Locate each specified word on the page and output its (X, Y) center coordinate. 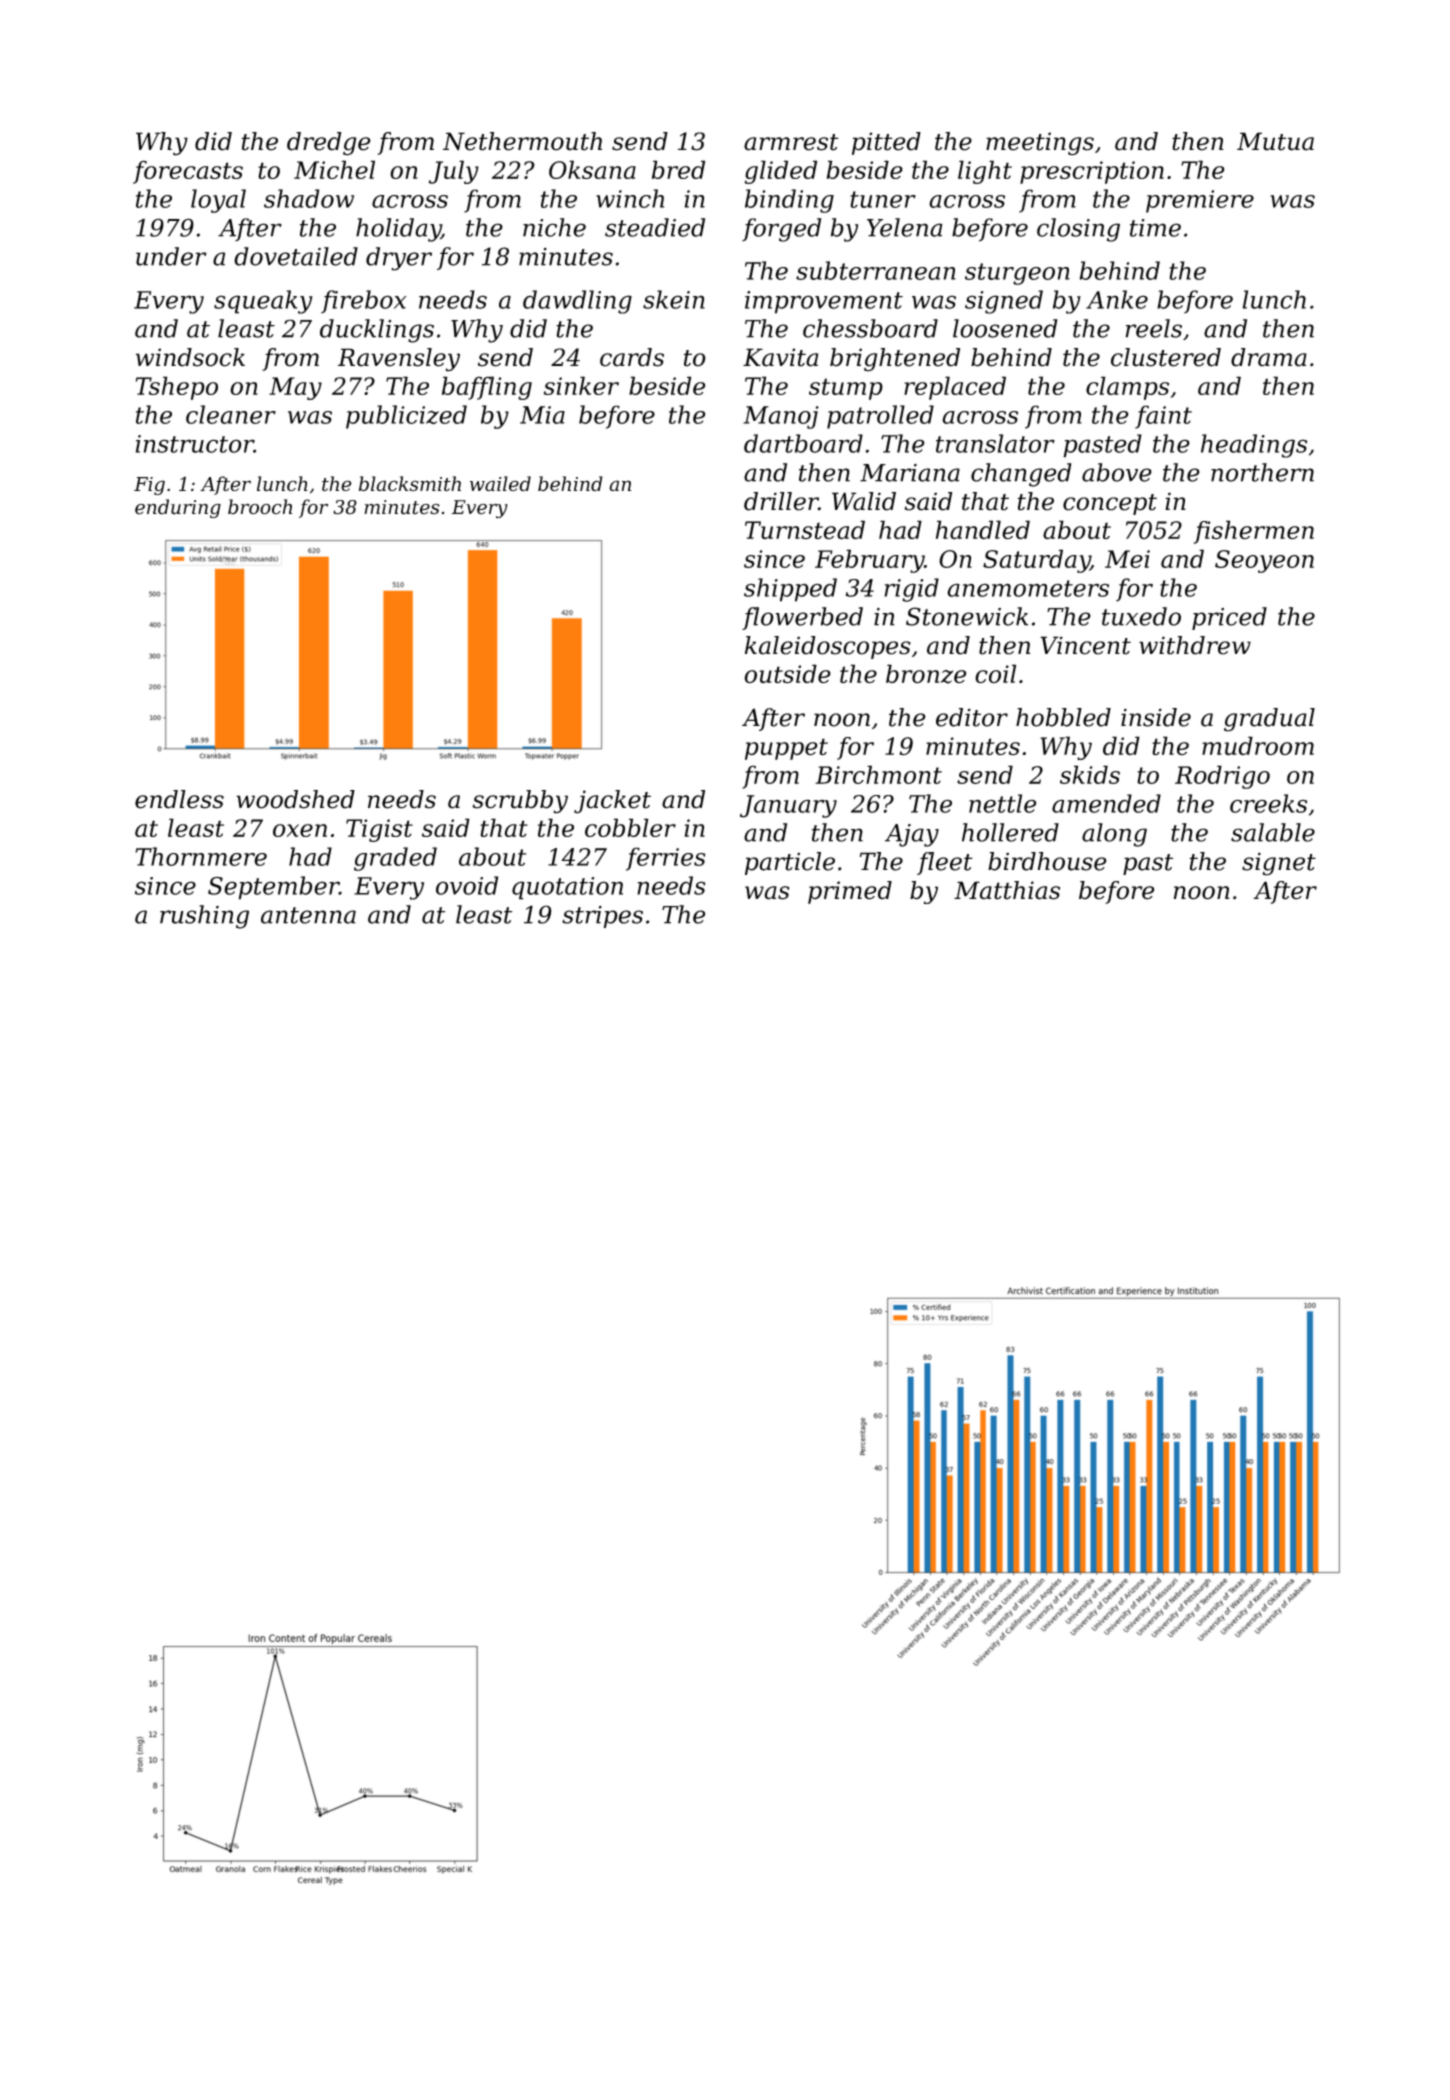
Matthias (1007, 890)
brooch (260, 507)
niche (554, 227)
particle (790, 863)
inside (1156, 717)
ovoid (467, 885)
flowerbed (802, 618)
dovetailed (296, 256)
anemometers (1028, 588)
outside (787, 674)
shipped (790, 590)
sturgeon (1017, 274)
